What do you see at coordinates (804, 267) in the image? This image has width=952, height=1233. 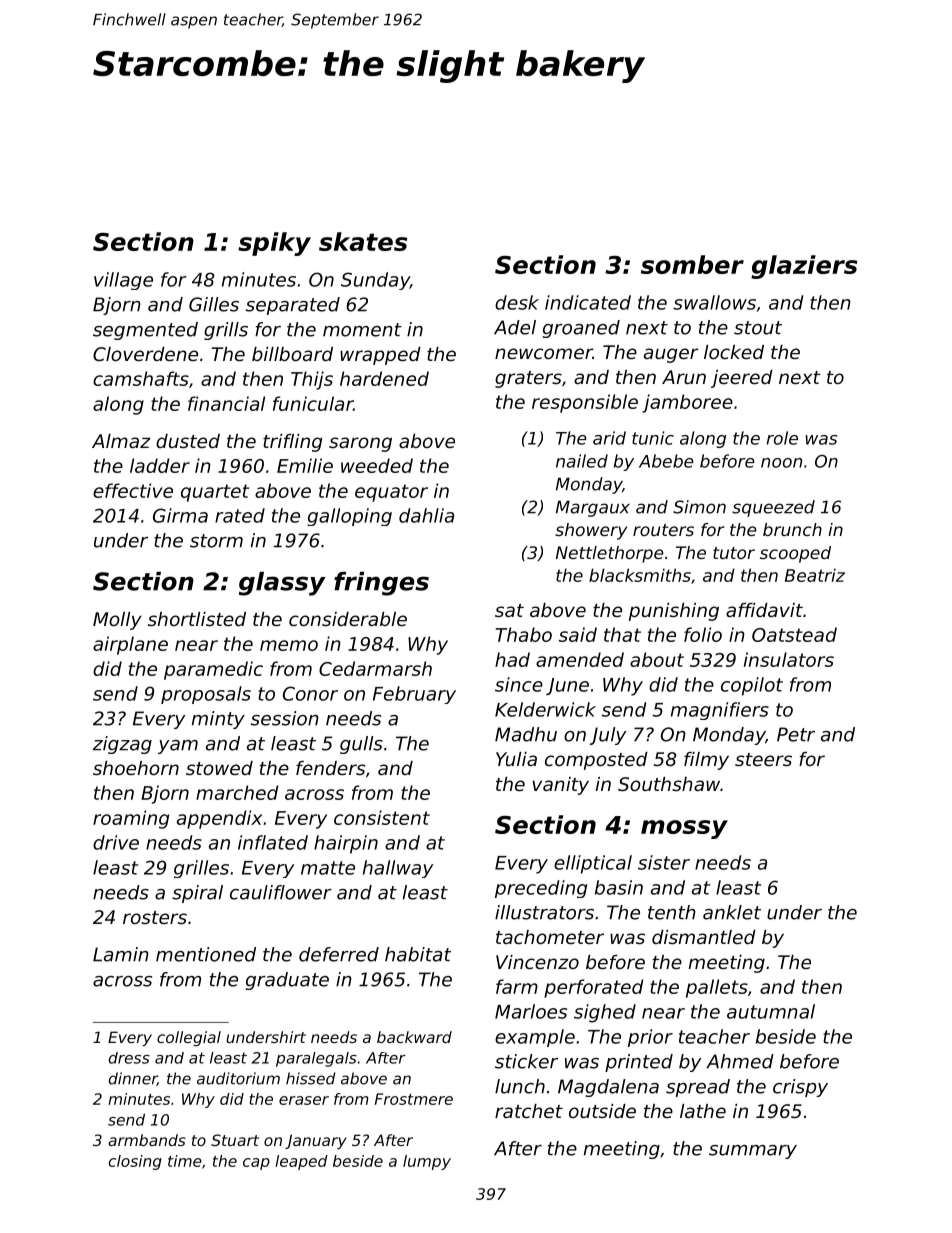 I see `glaziers` at bounding box center [804, 267].
